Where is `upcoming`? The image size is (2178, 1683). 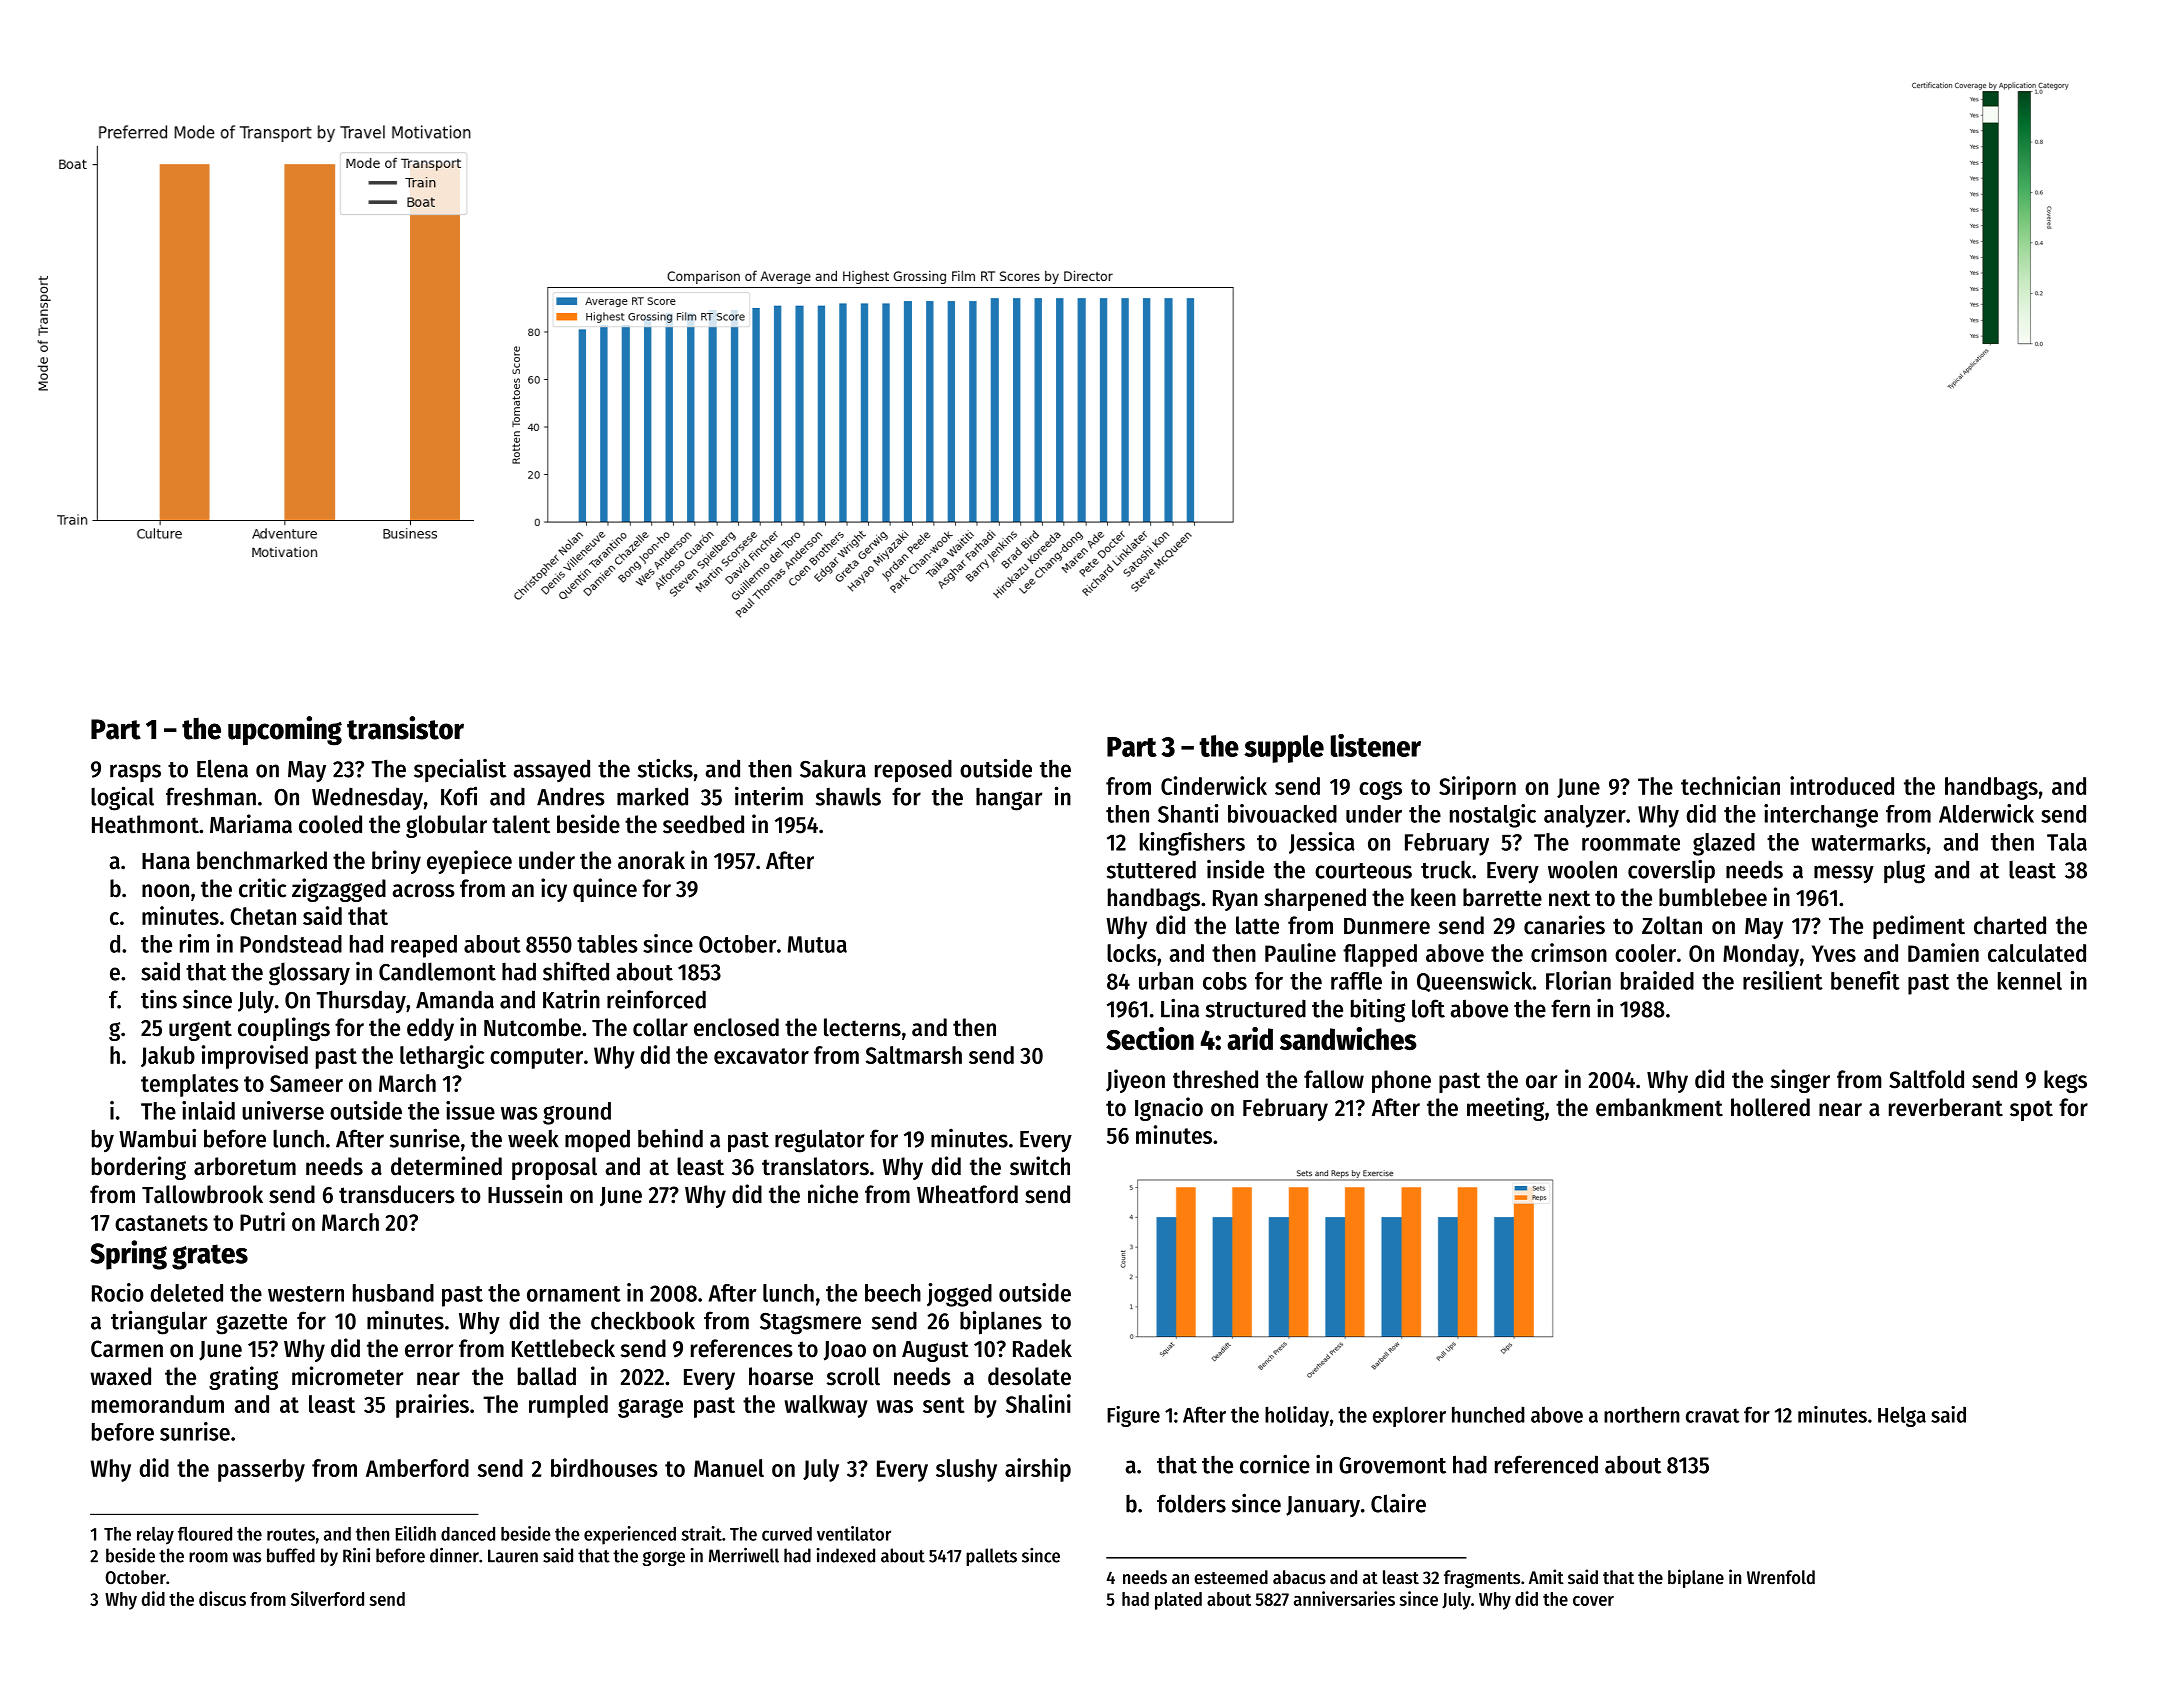 upcoming is located at coordinates (285, 731).
